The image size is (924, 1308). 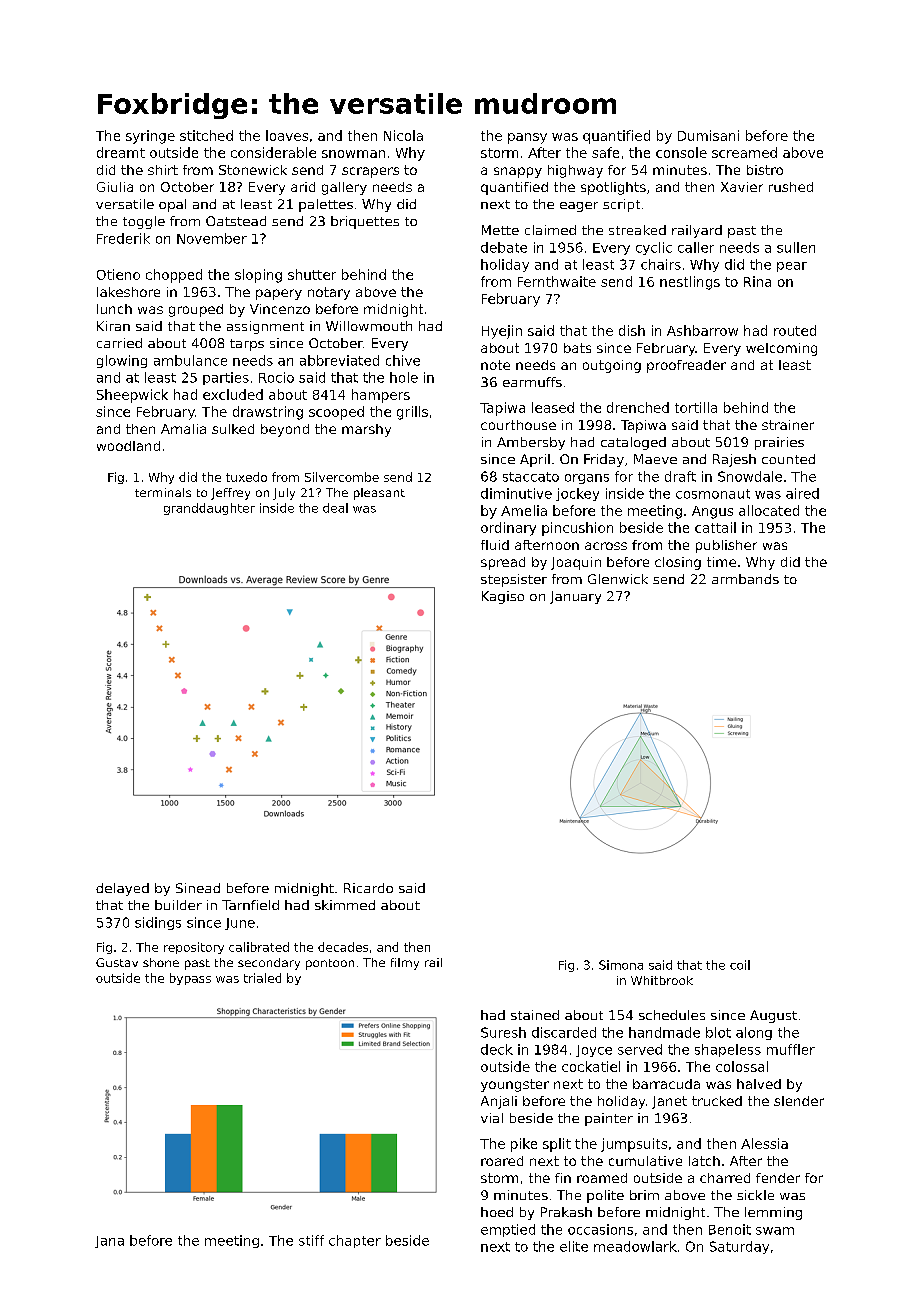 What do you see at coordinates (109, 1242) in the image?
I see `Jana` at bounding box center [109, 1242].
